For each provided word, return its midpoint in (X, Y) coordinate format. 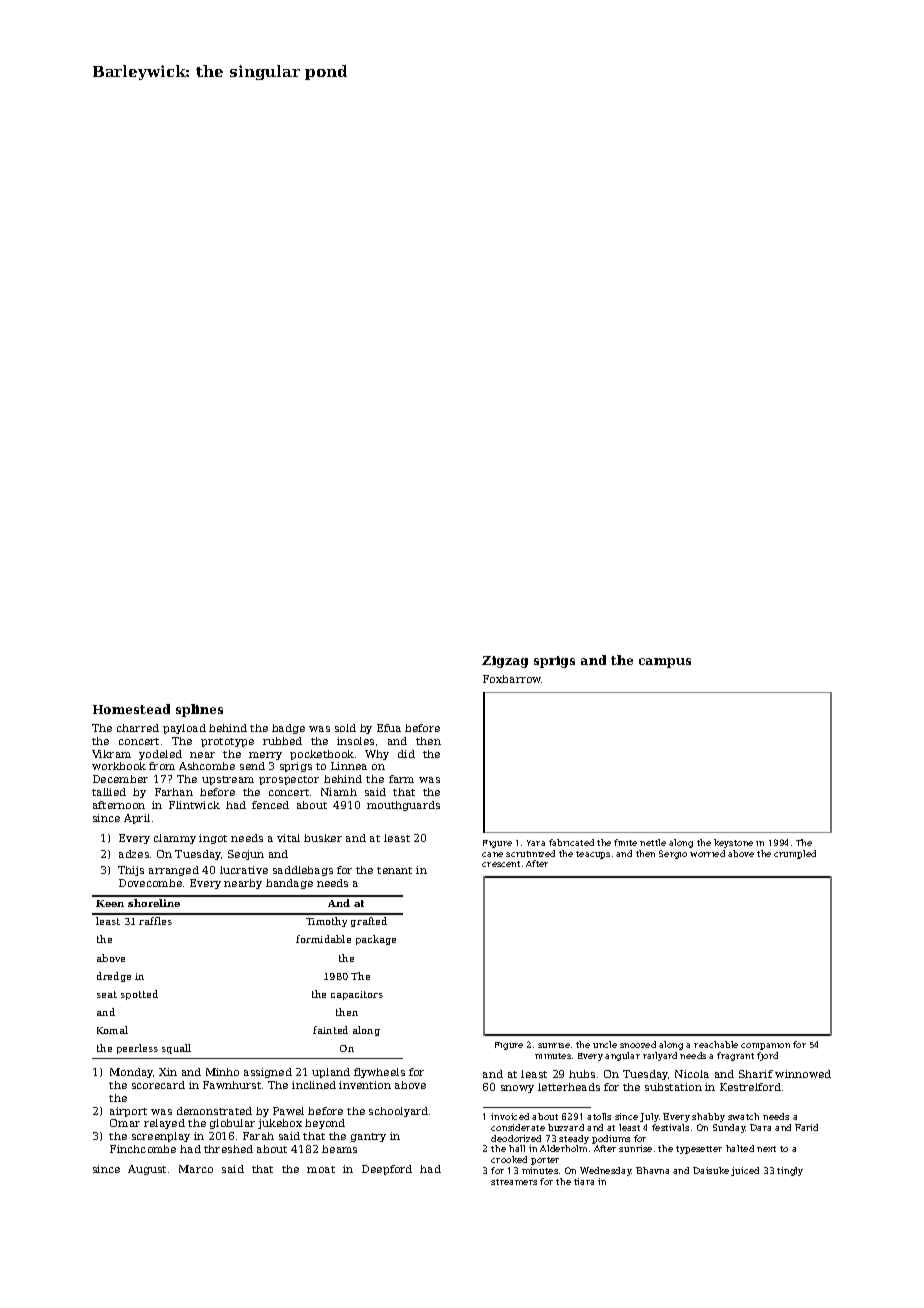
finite (625, 842)
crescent (501, 864)
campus (665, 663)
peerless (137, 1049)
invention (365, 1085)
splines (199, 710)
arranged (174, 871)
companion (765, 1046)
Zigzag (505, 662)
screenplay (161, 1137)
